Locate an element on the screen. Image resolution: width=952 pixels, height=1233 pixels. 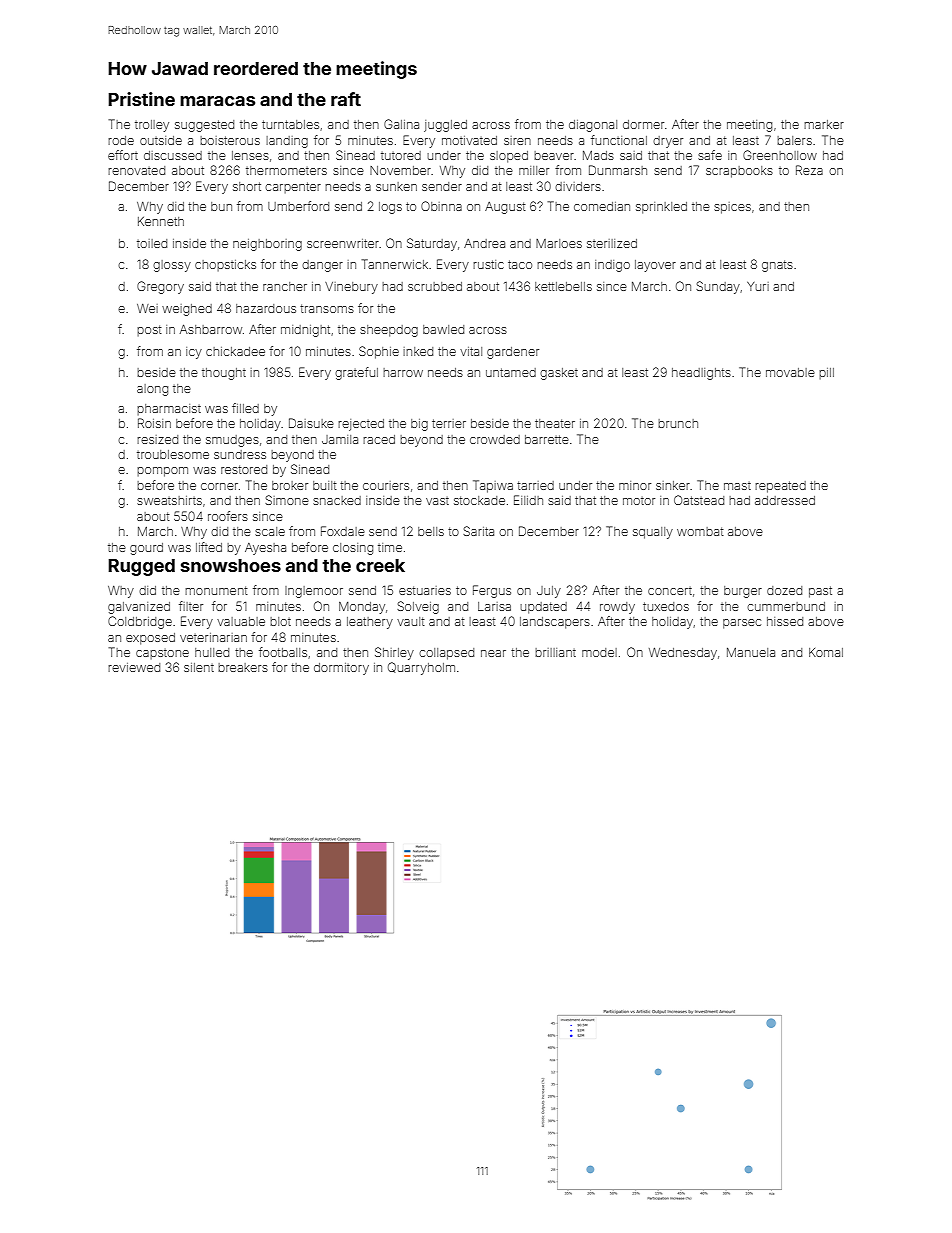
diagonal is located at coordinates (593, 126).
